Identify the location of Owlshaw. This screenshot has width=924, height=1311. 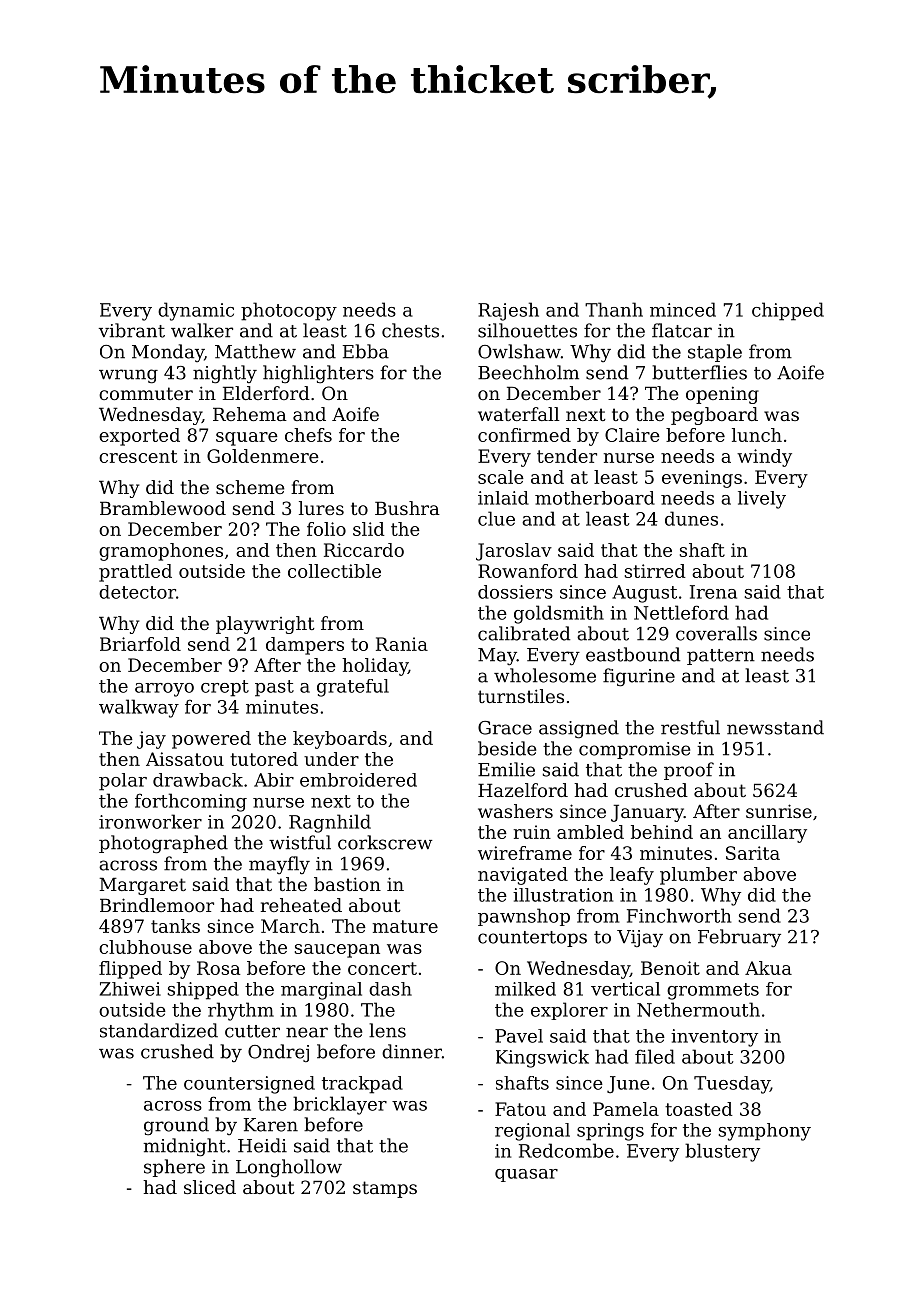
(519, 351).
